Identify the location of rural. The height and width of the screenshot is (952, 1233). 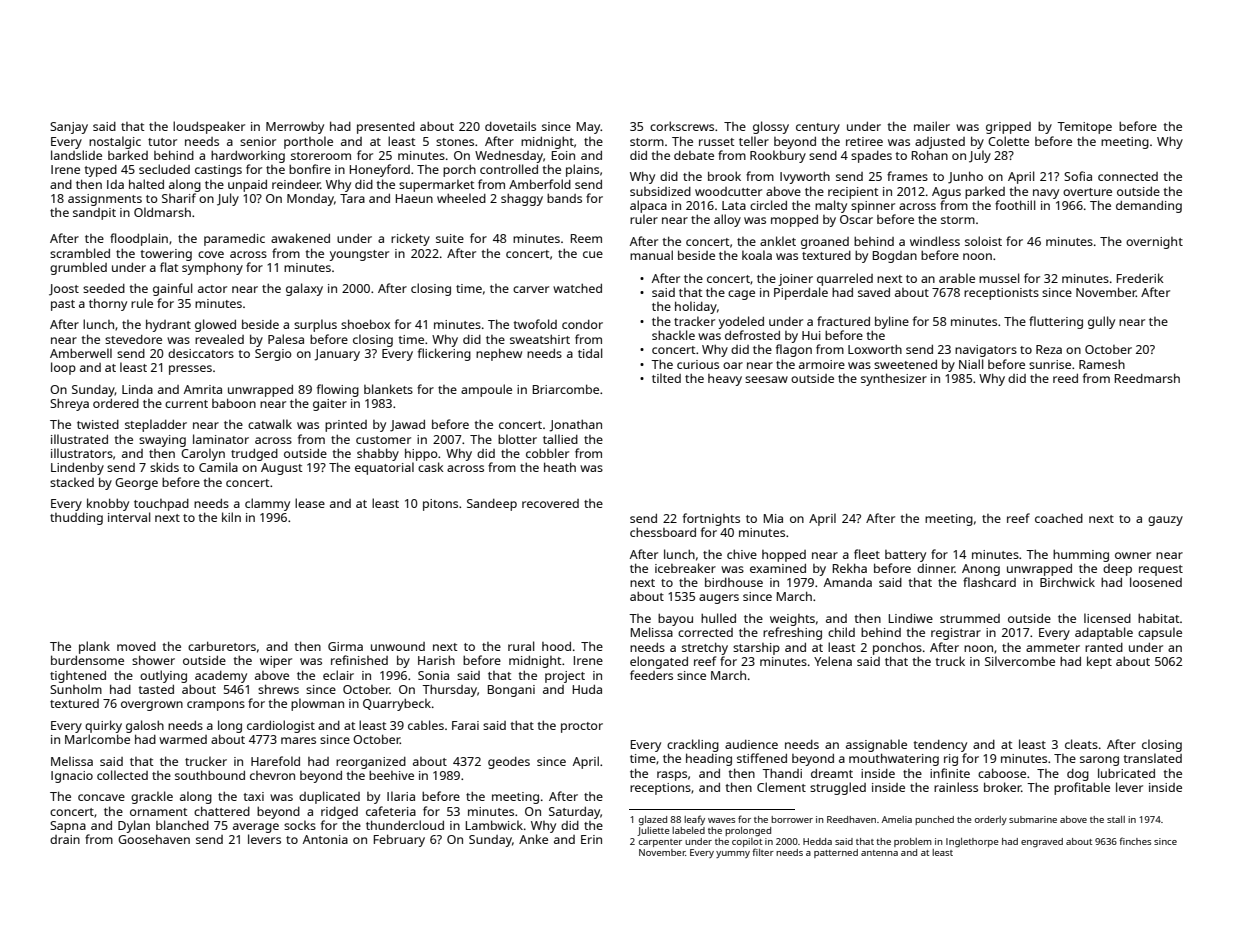
(521, 646).
